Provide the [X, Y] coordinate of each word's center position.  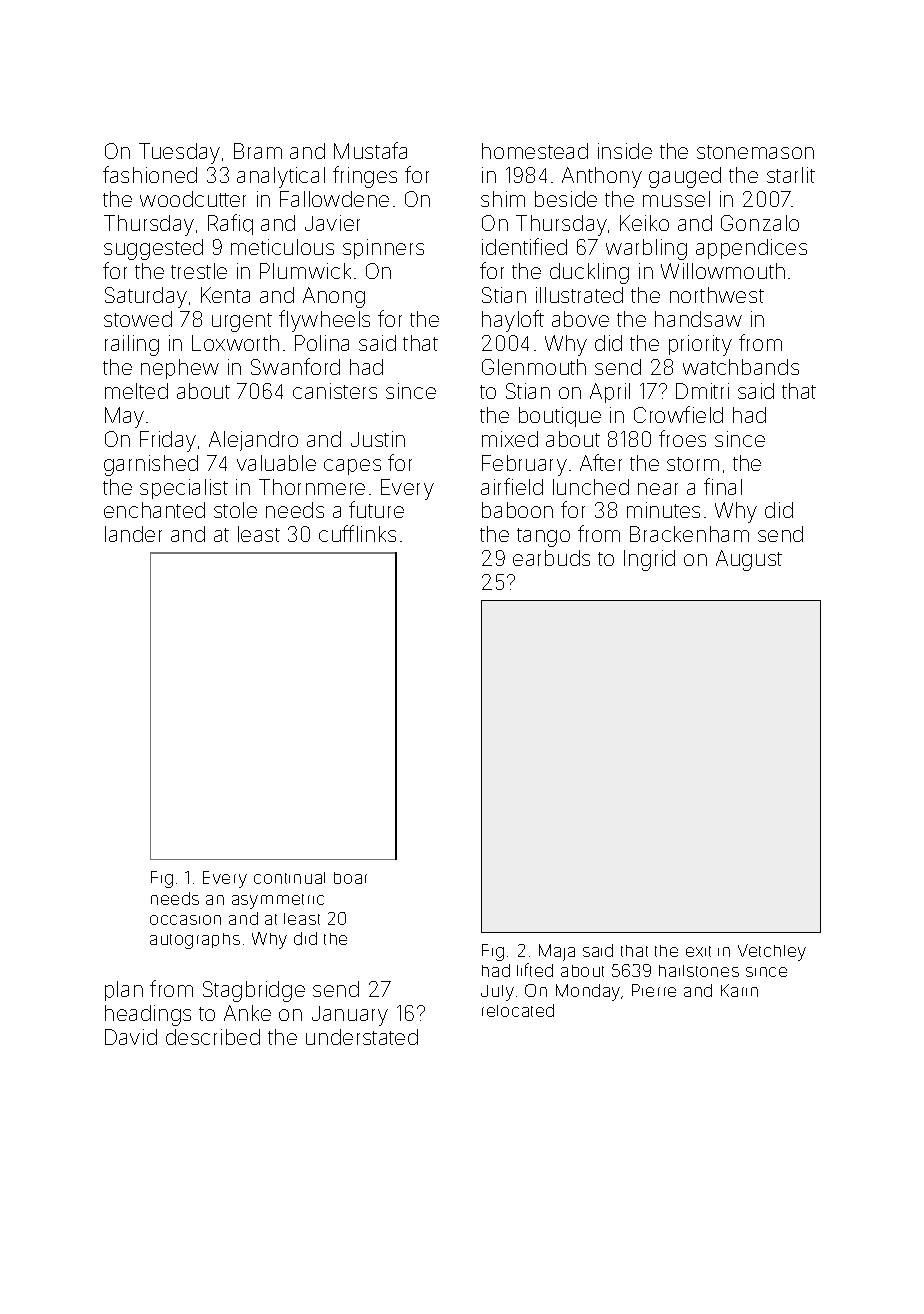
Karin [739, 990]
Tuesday [179, 153]
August [749, 560]
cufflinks [357, 533]
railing [132, 345]
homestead [535, 151]
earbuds [551, 558]
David [131, 1037]
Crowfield [678, 414]
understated [362, 1037]
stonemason [755, 152]
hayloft [513, 321]
